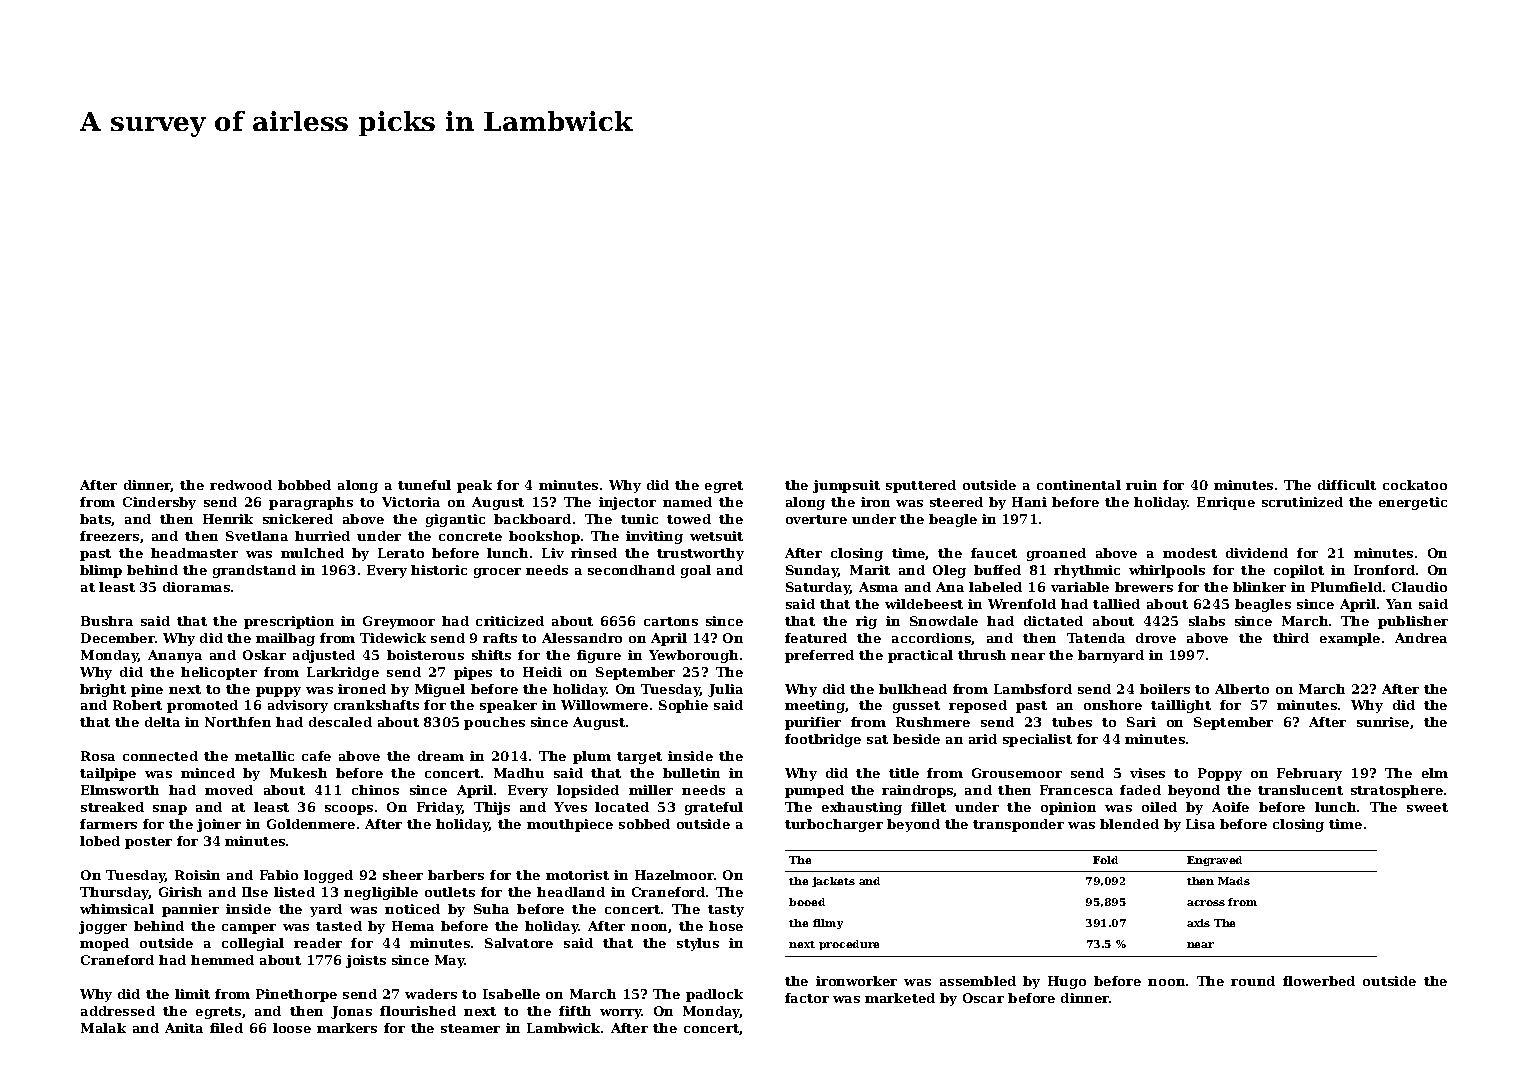 The height and width of the screenshot is (1081, 1529). Describe the element at coordinates (924, 604) in the screenshot. I see `wildebeest` at that location.
